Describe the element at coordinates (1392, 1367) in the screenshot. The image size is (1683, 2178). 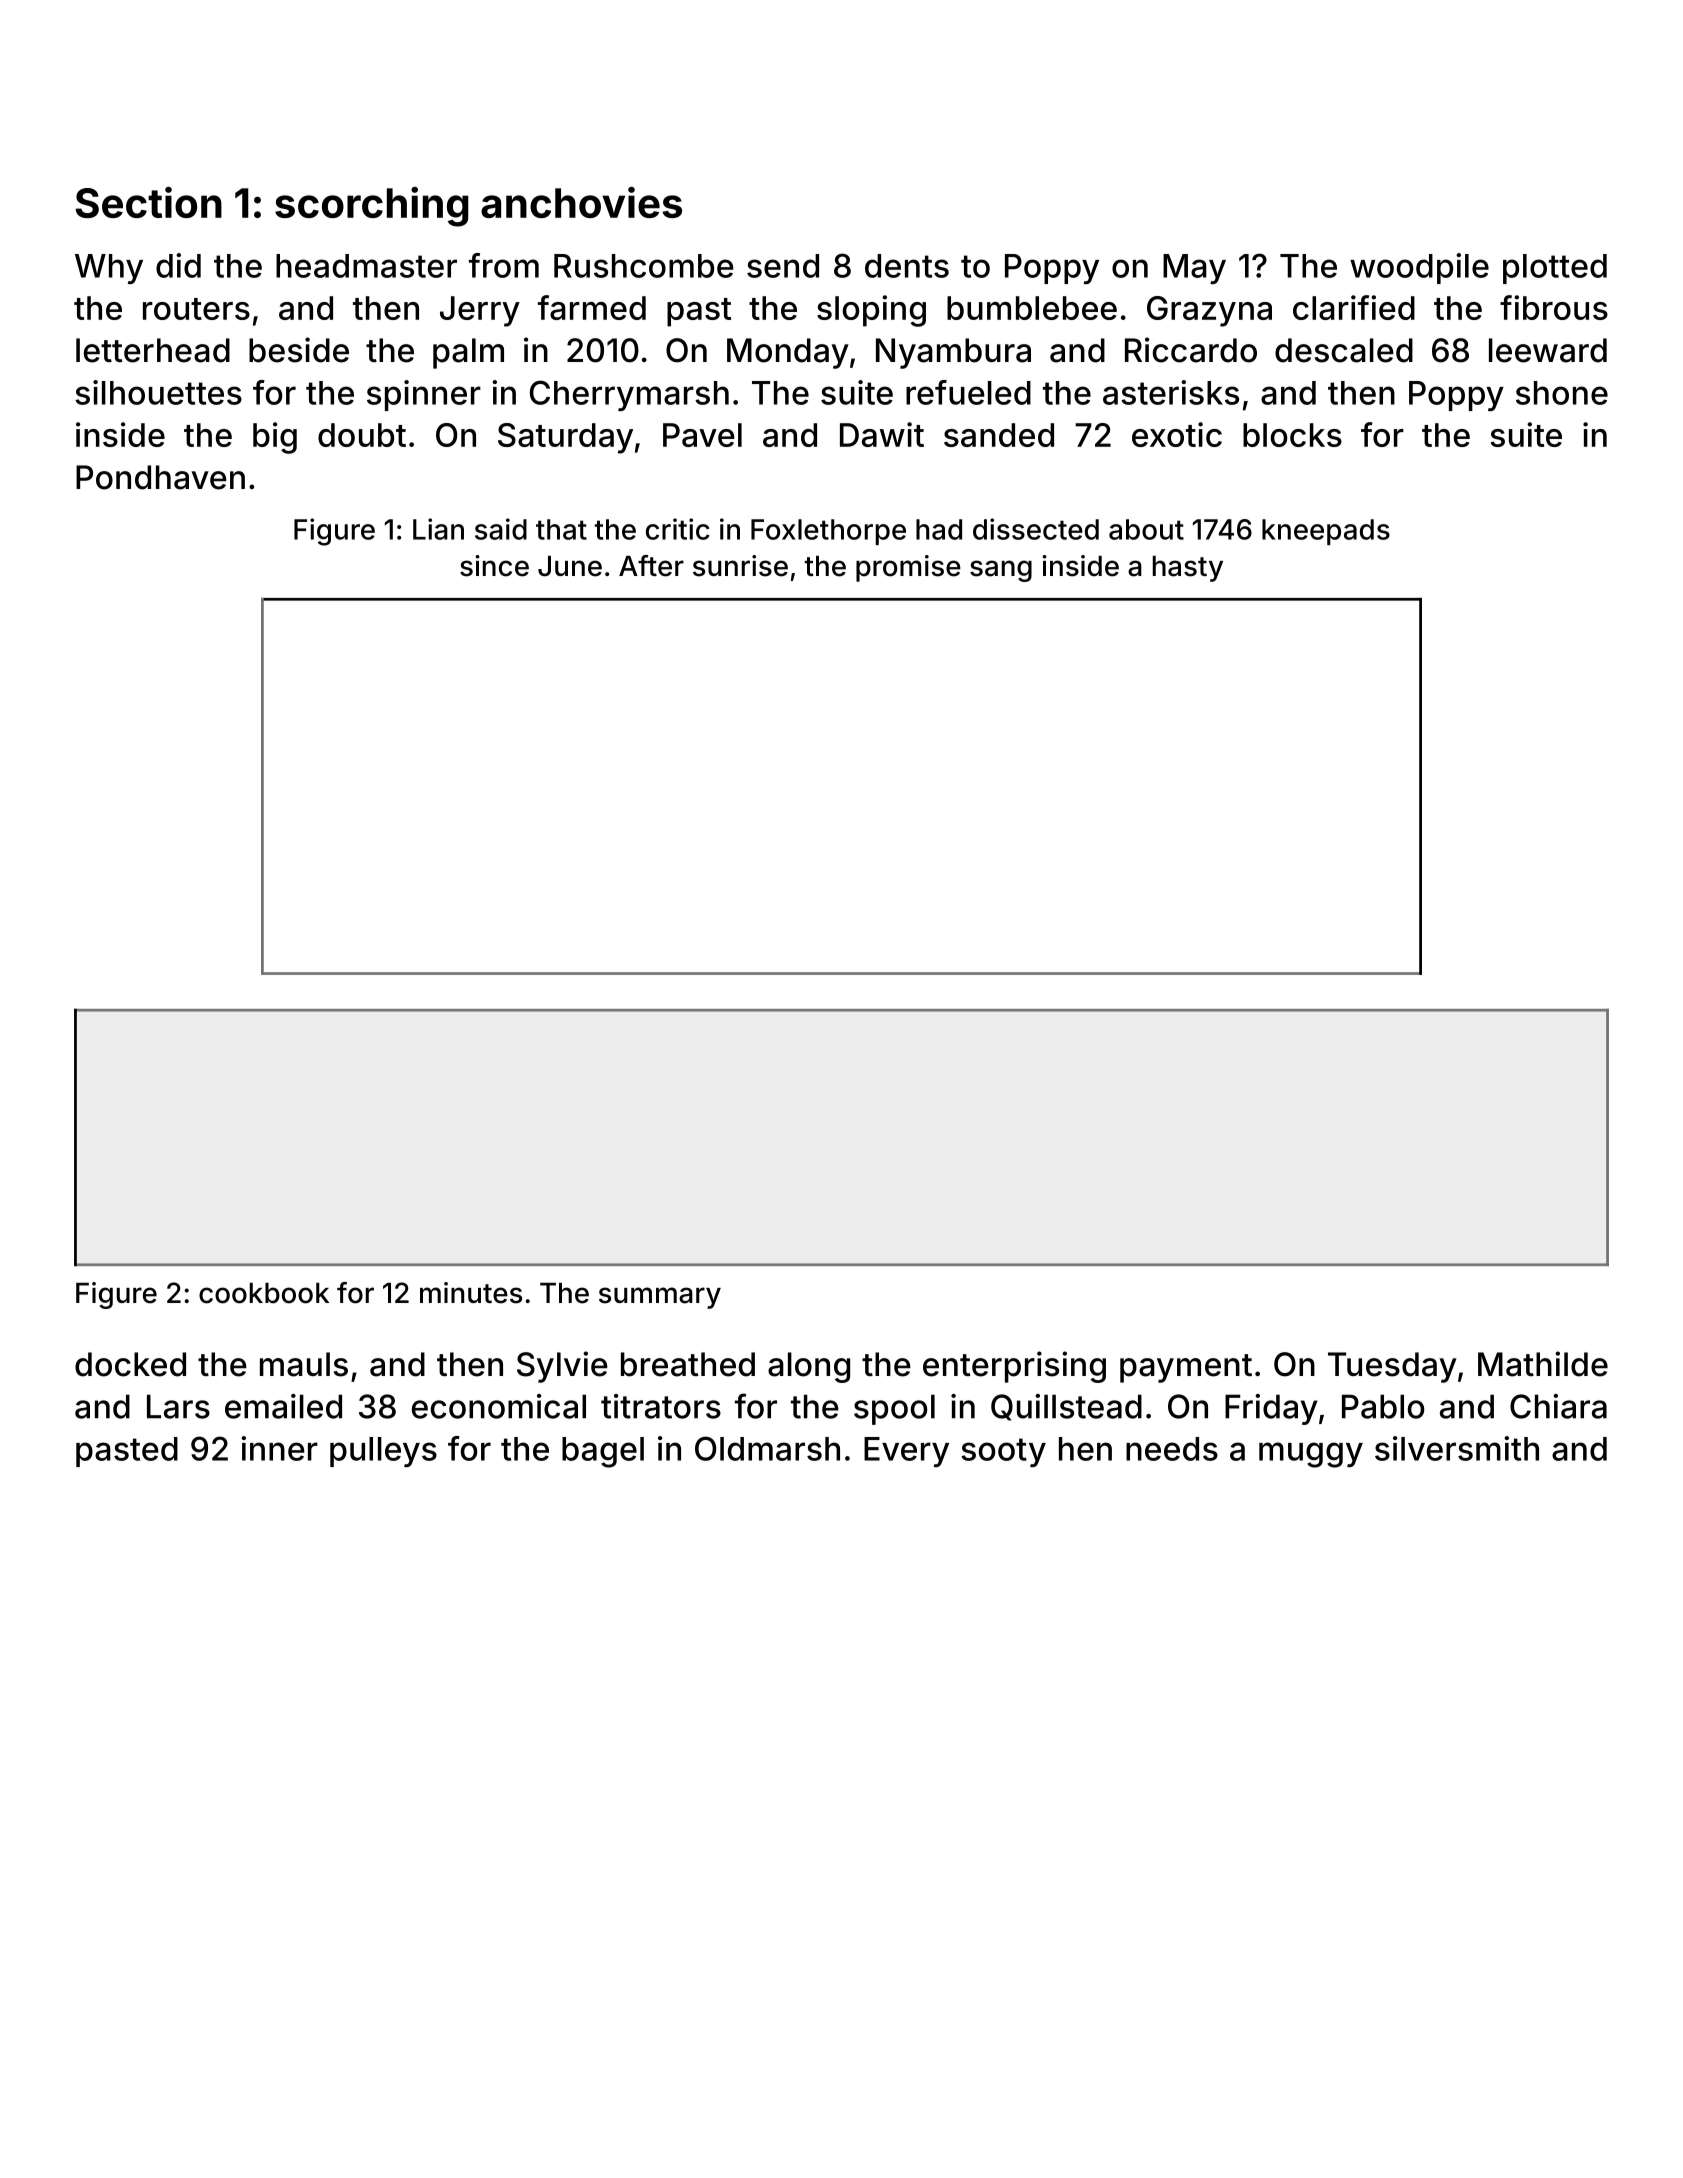
I see `Tuesday` at that location.
